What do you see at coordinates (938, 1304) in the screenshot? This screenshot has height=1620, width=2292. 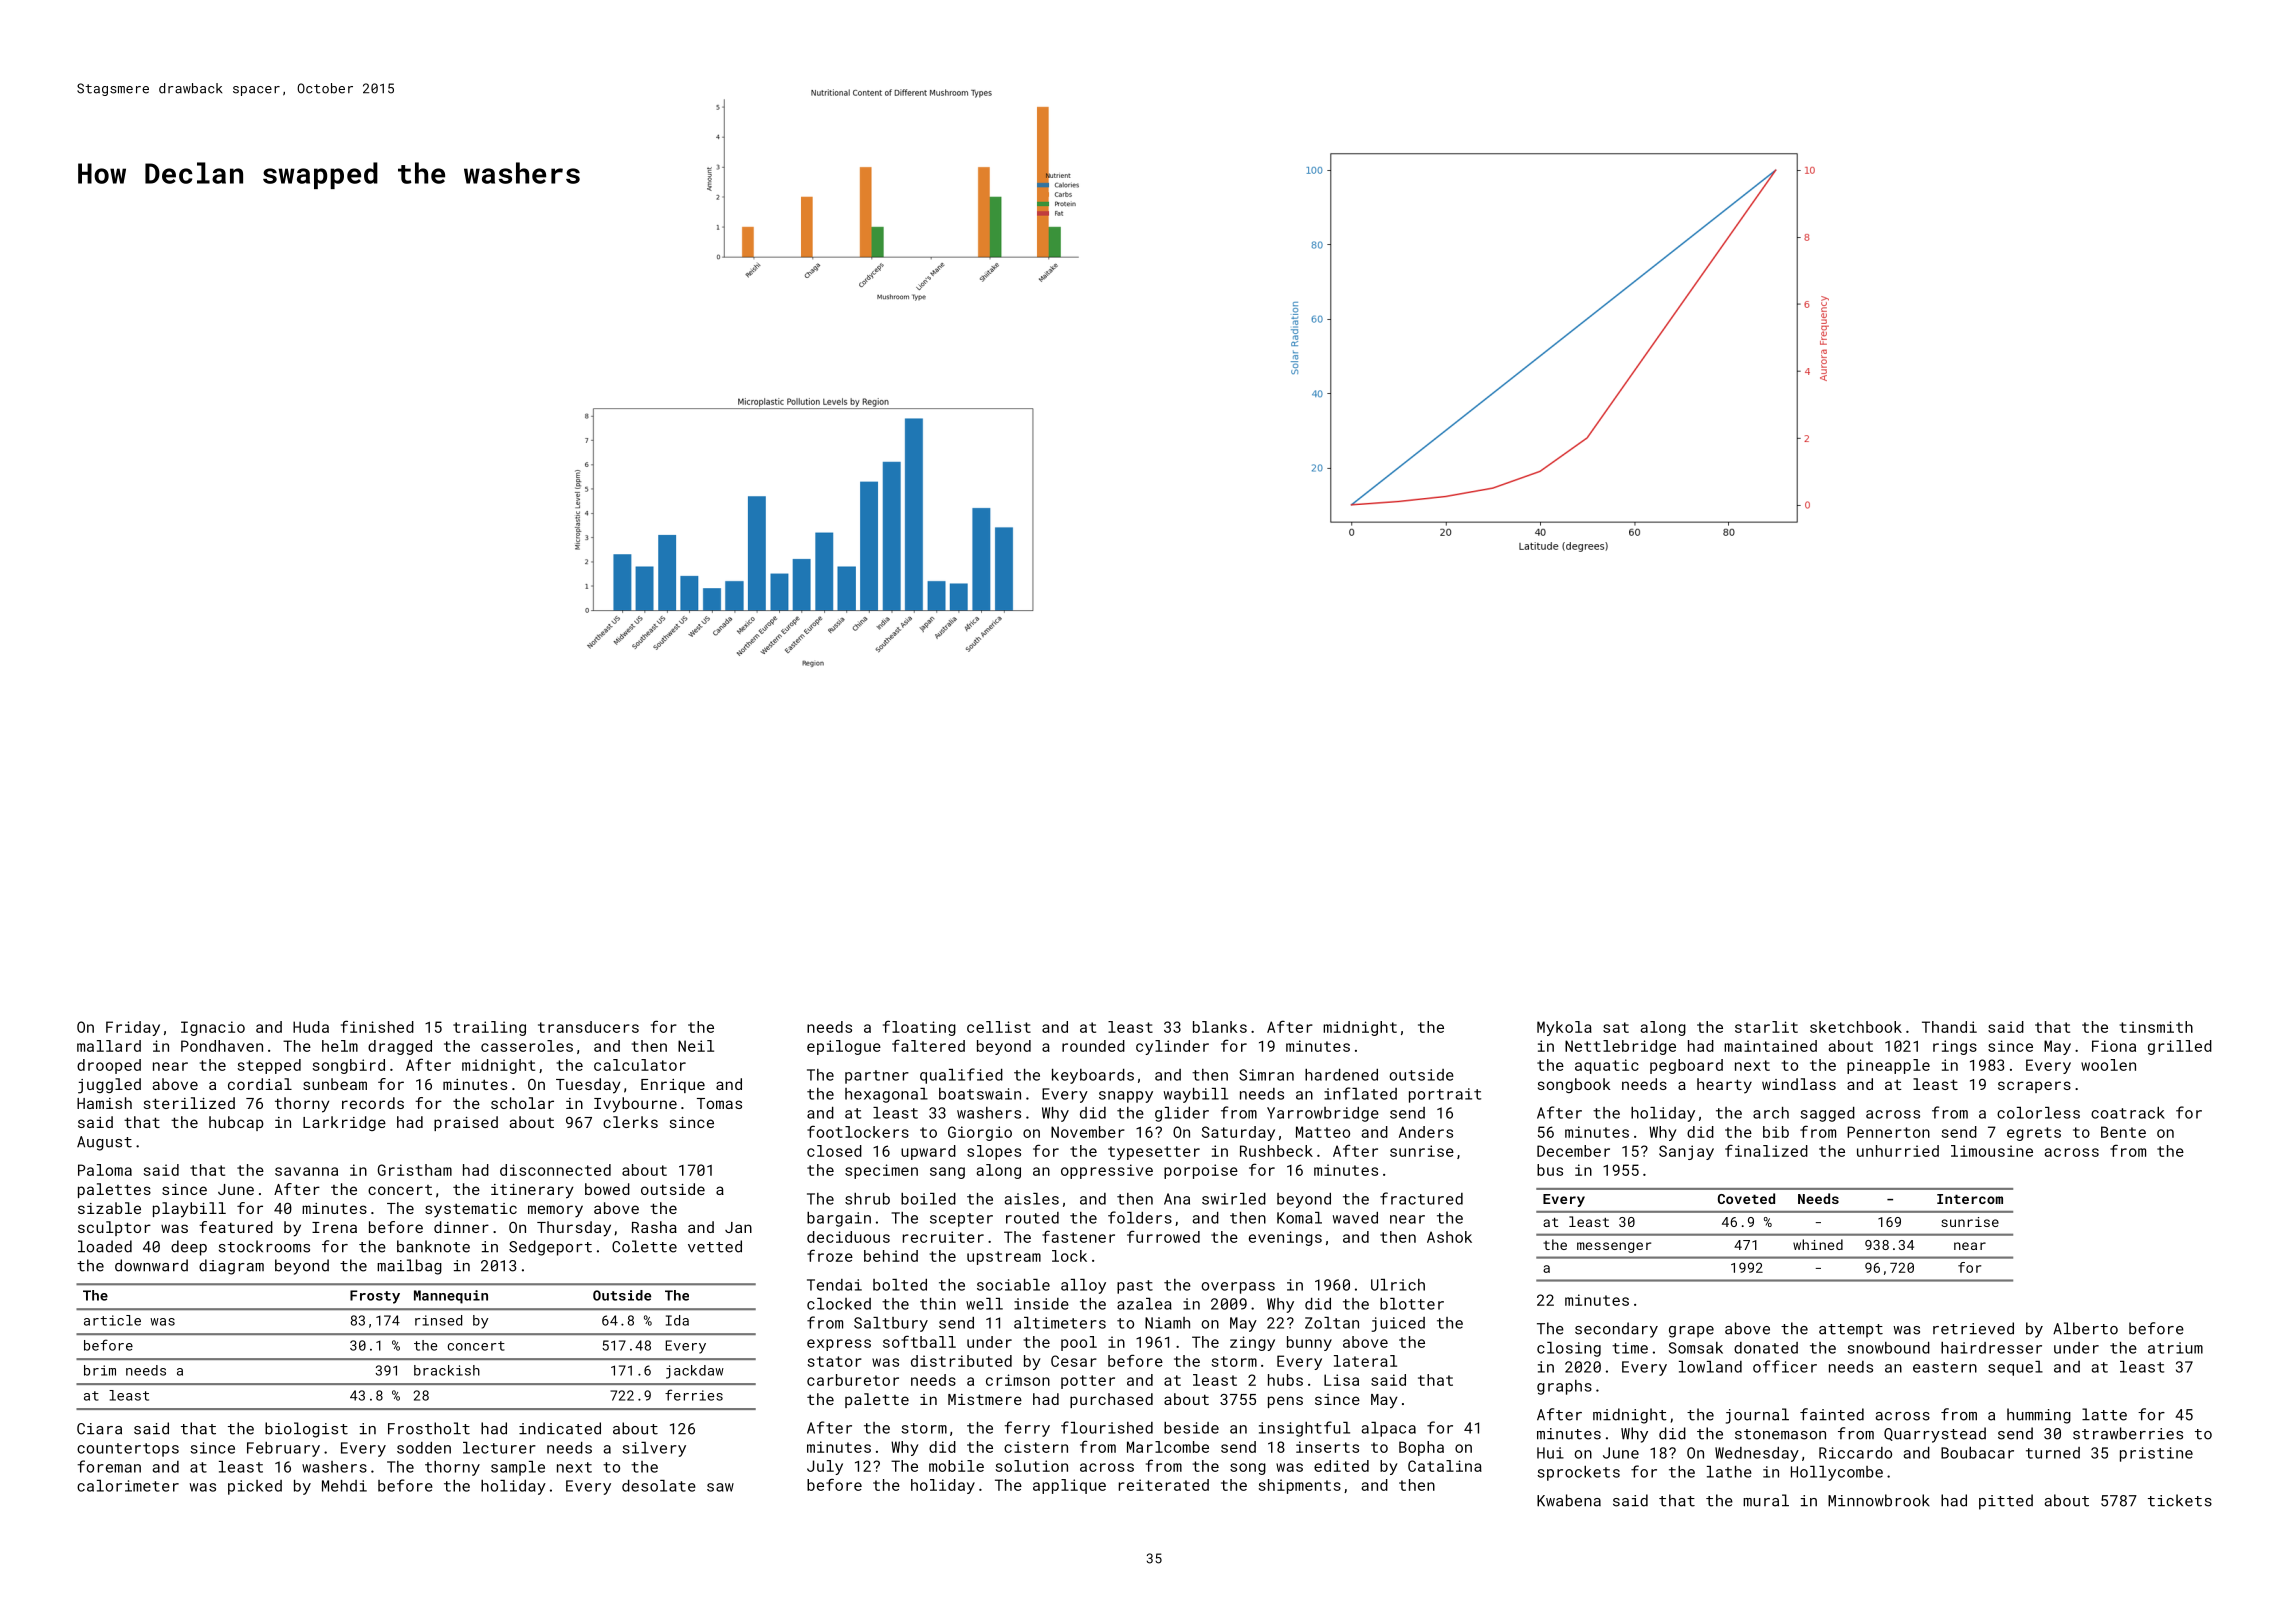 I see `thin` at bounding box center [938, 1304].
